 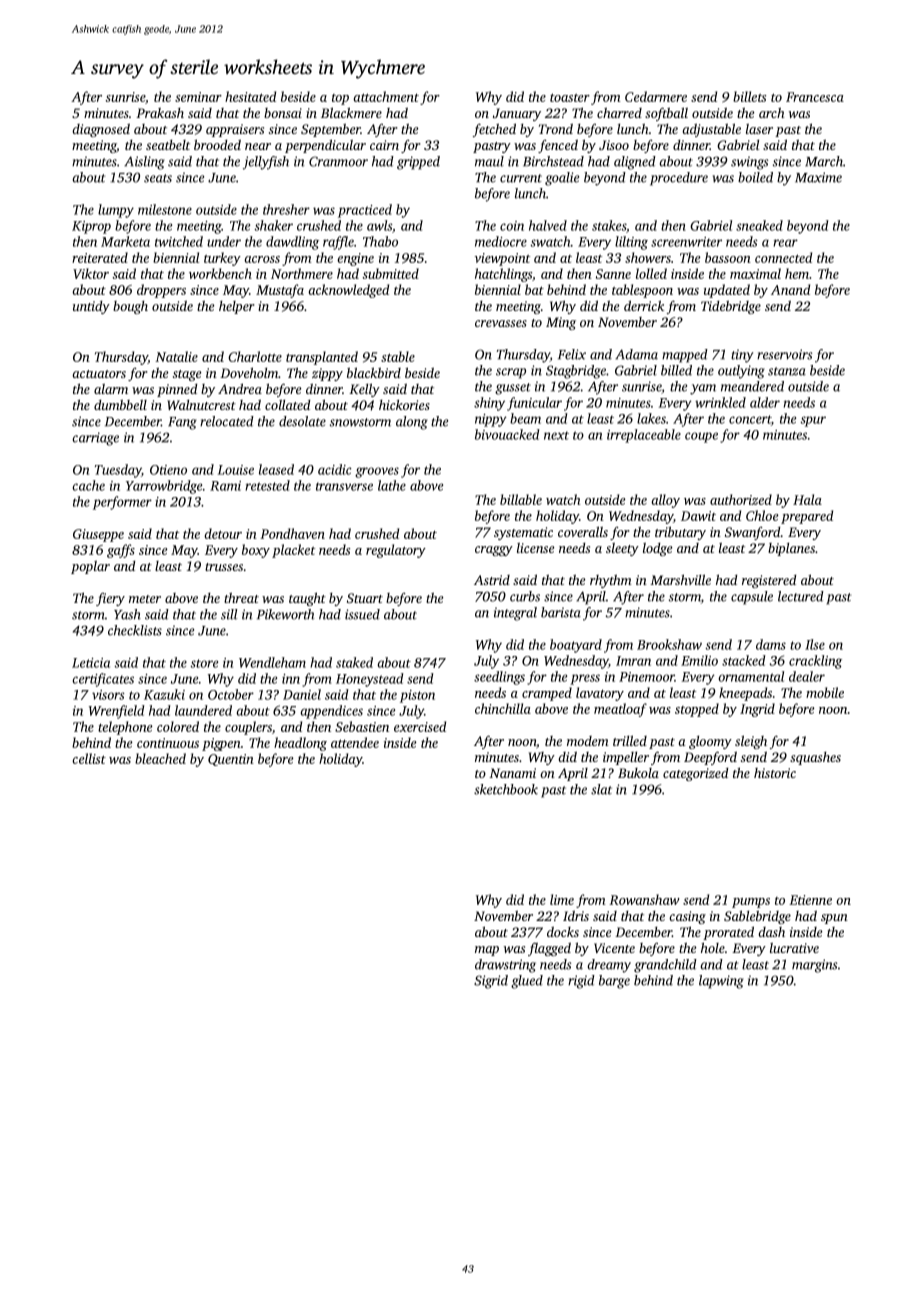 What do you see at coordinates (237, 307) in the screenshot?
I see `helper` at bounding box center [237, 307].
